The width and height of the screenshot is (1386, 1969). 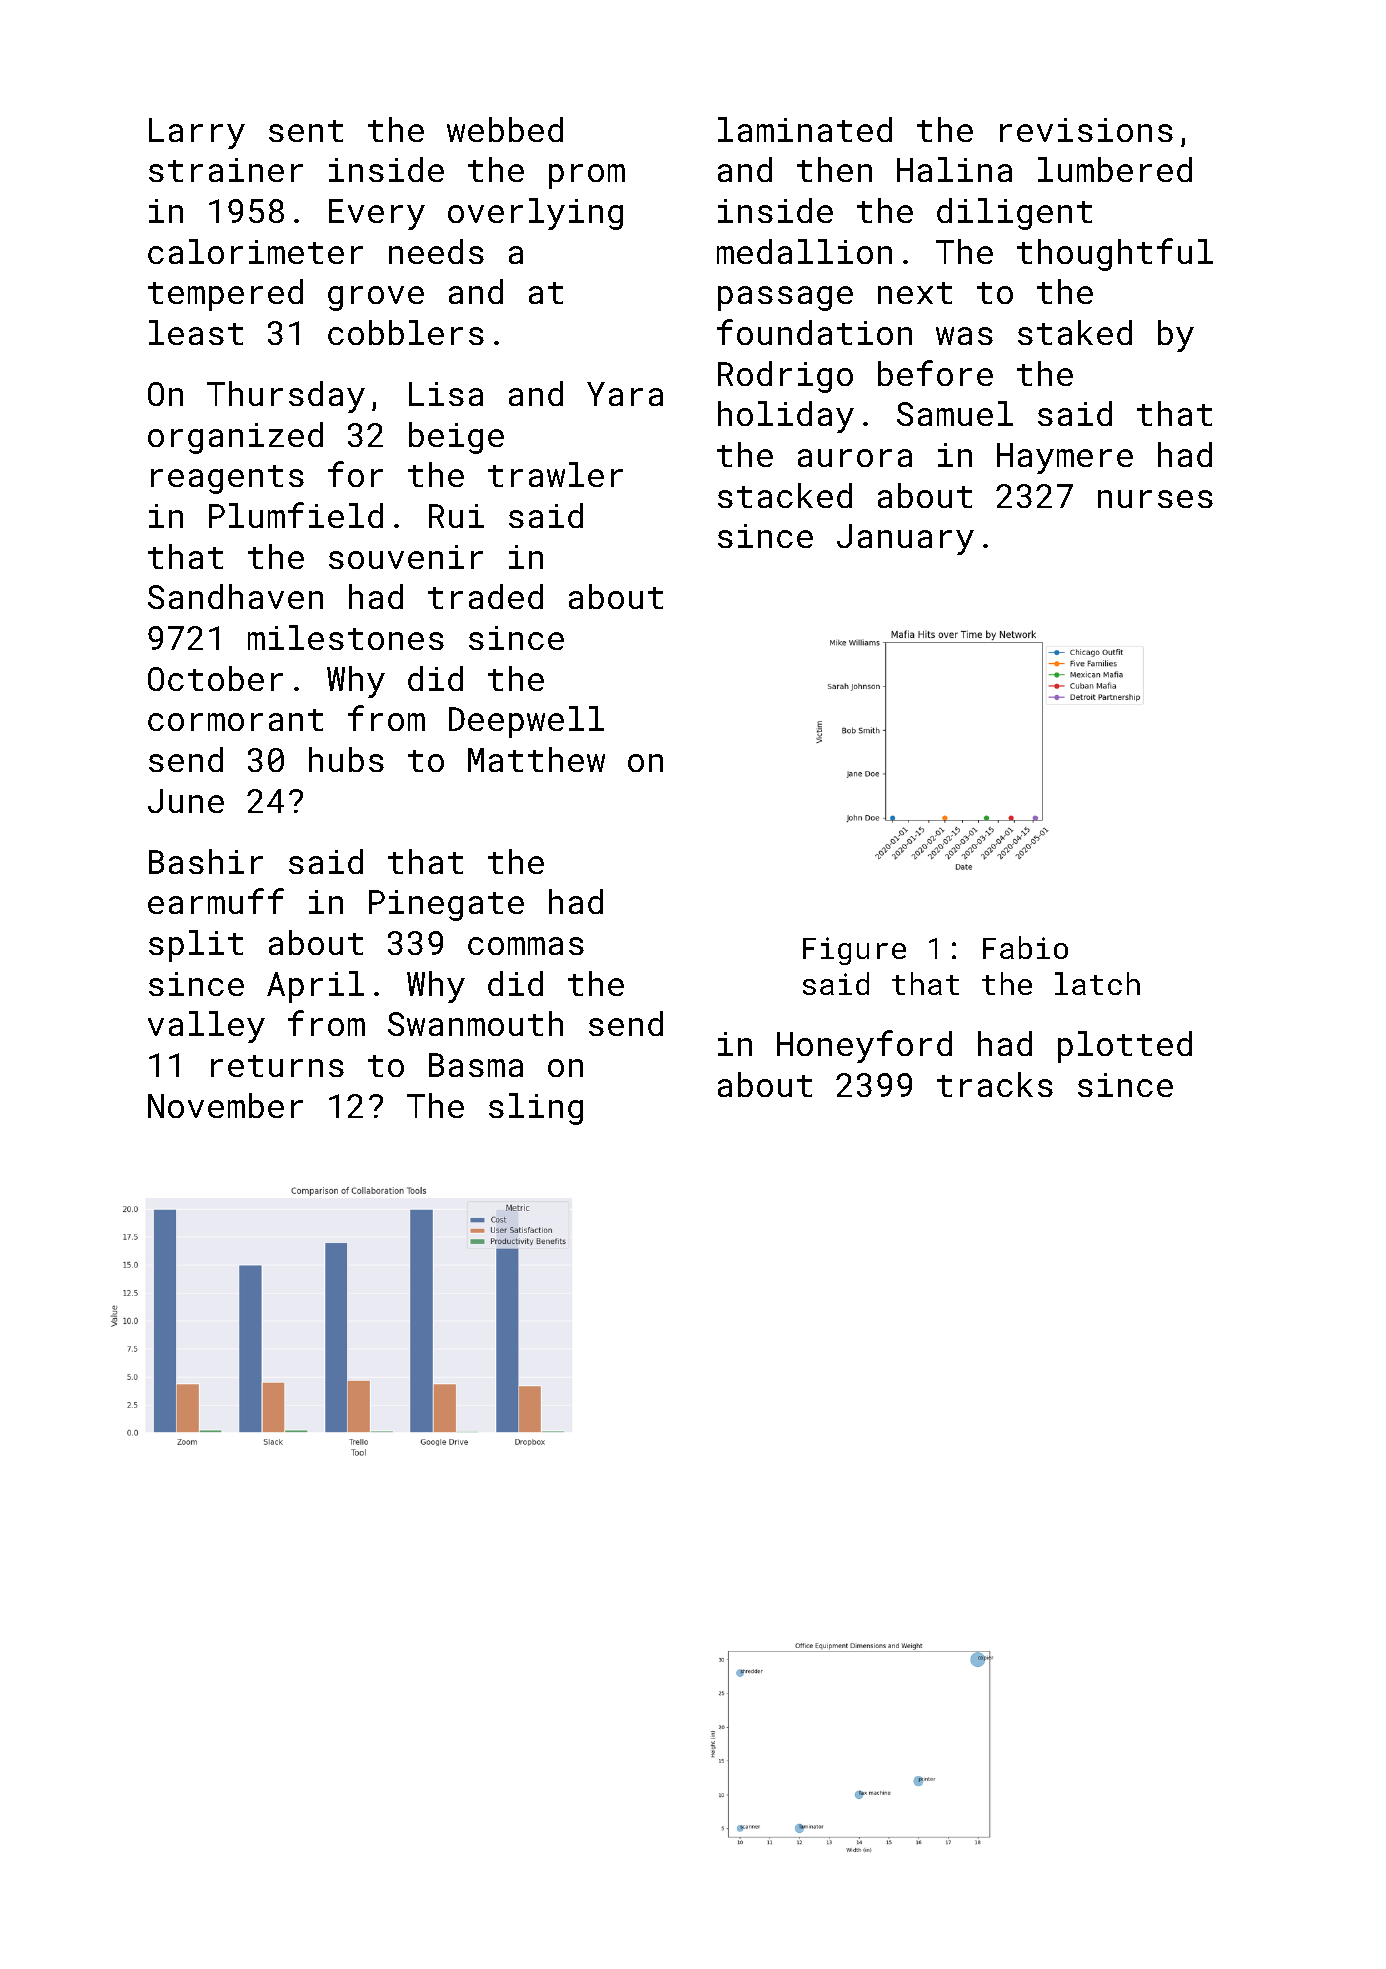 I want to click on returns, so click(x=277, y=1066).
